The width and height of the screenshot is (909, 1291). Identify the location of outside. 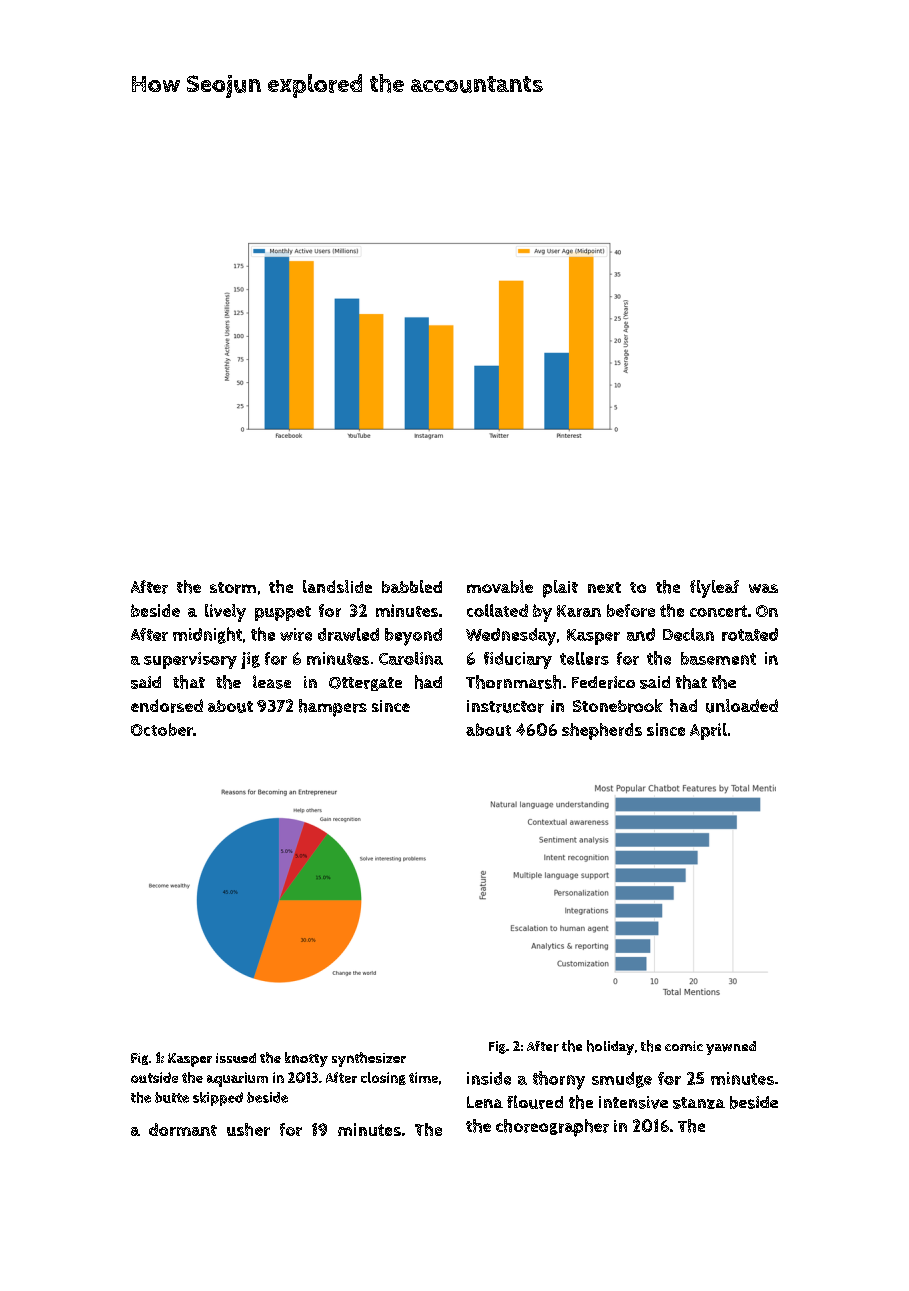
(154, 1077).
